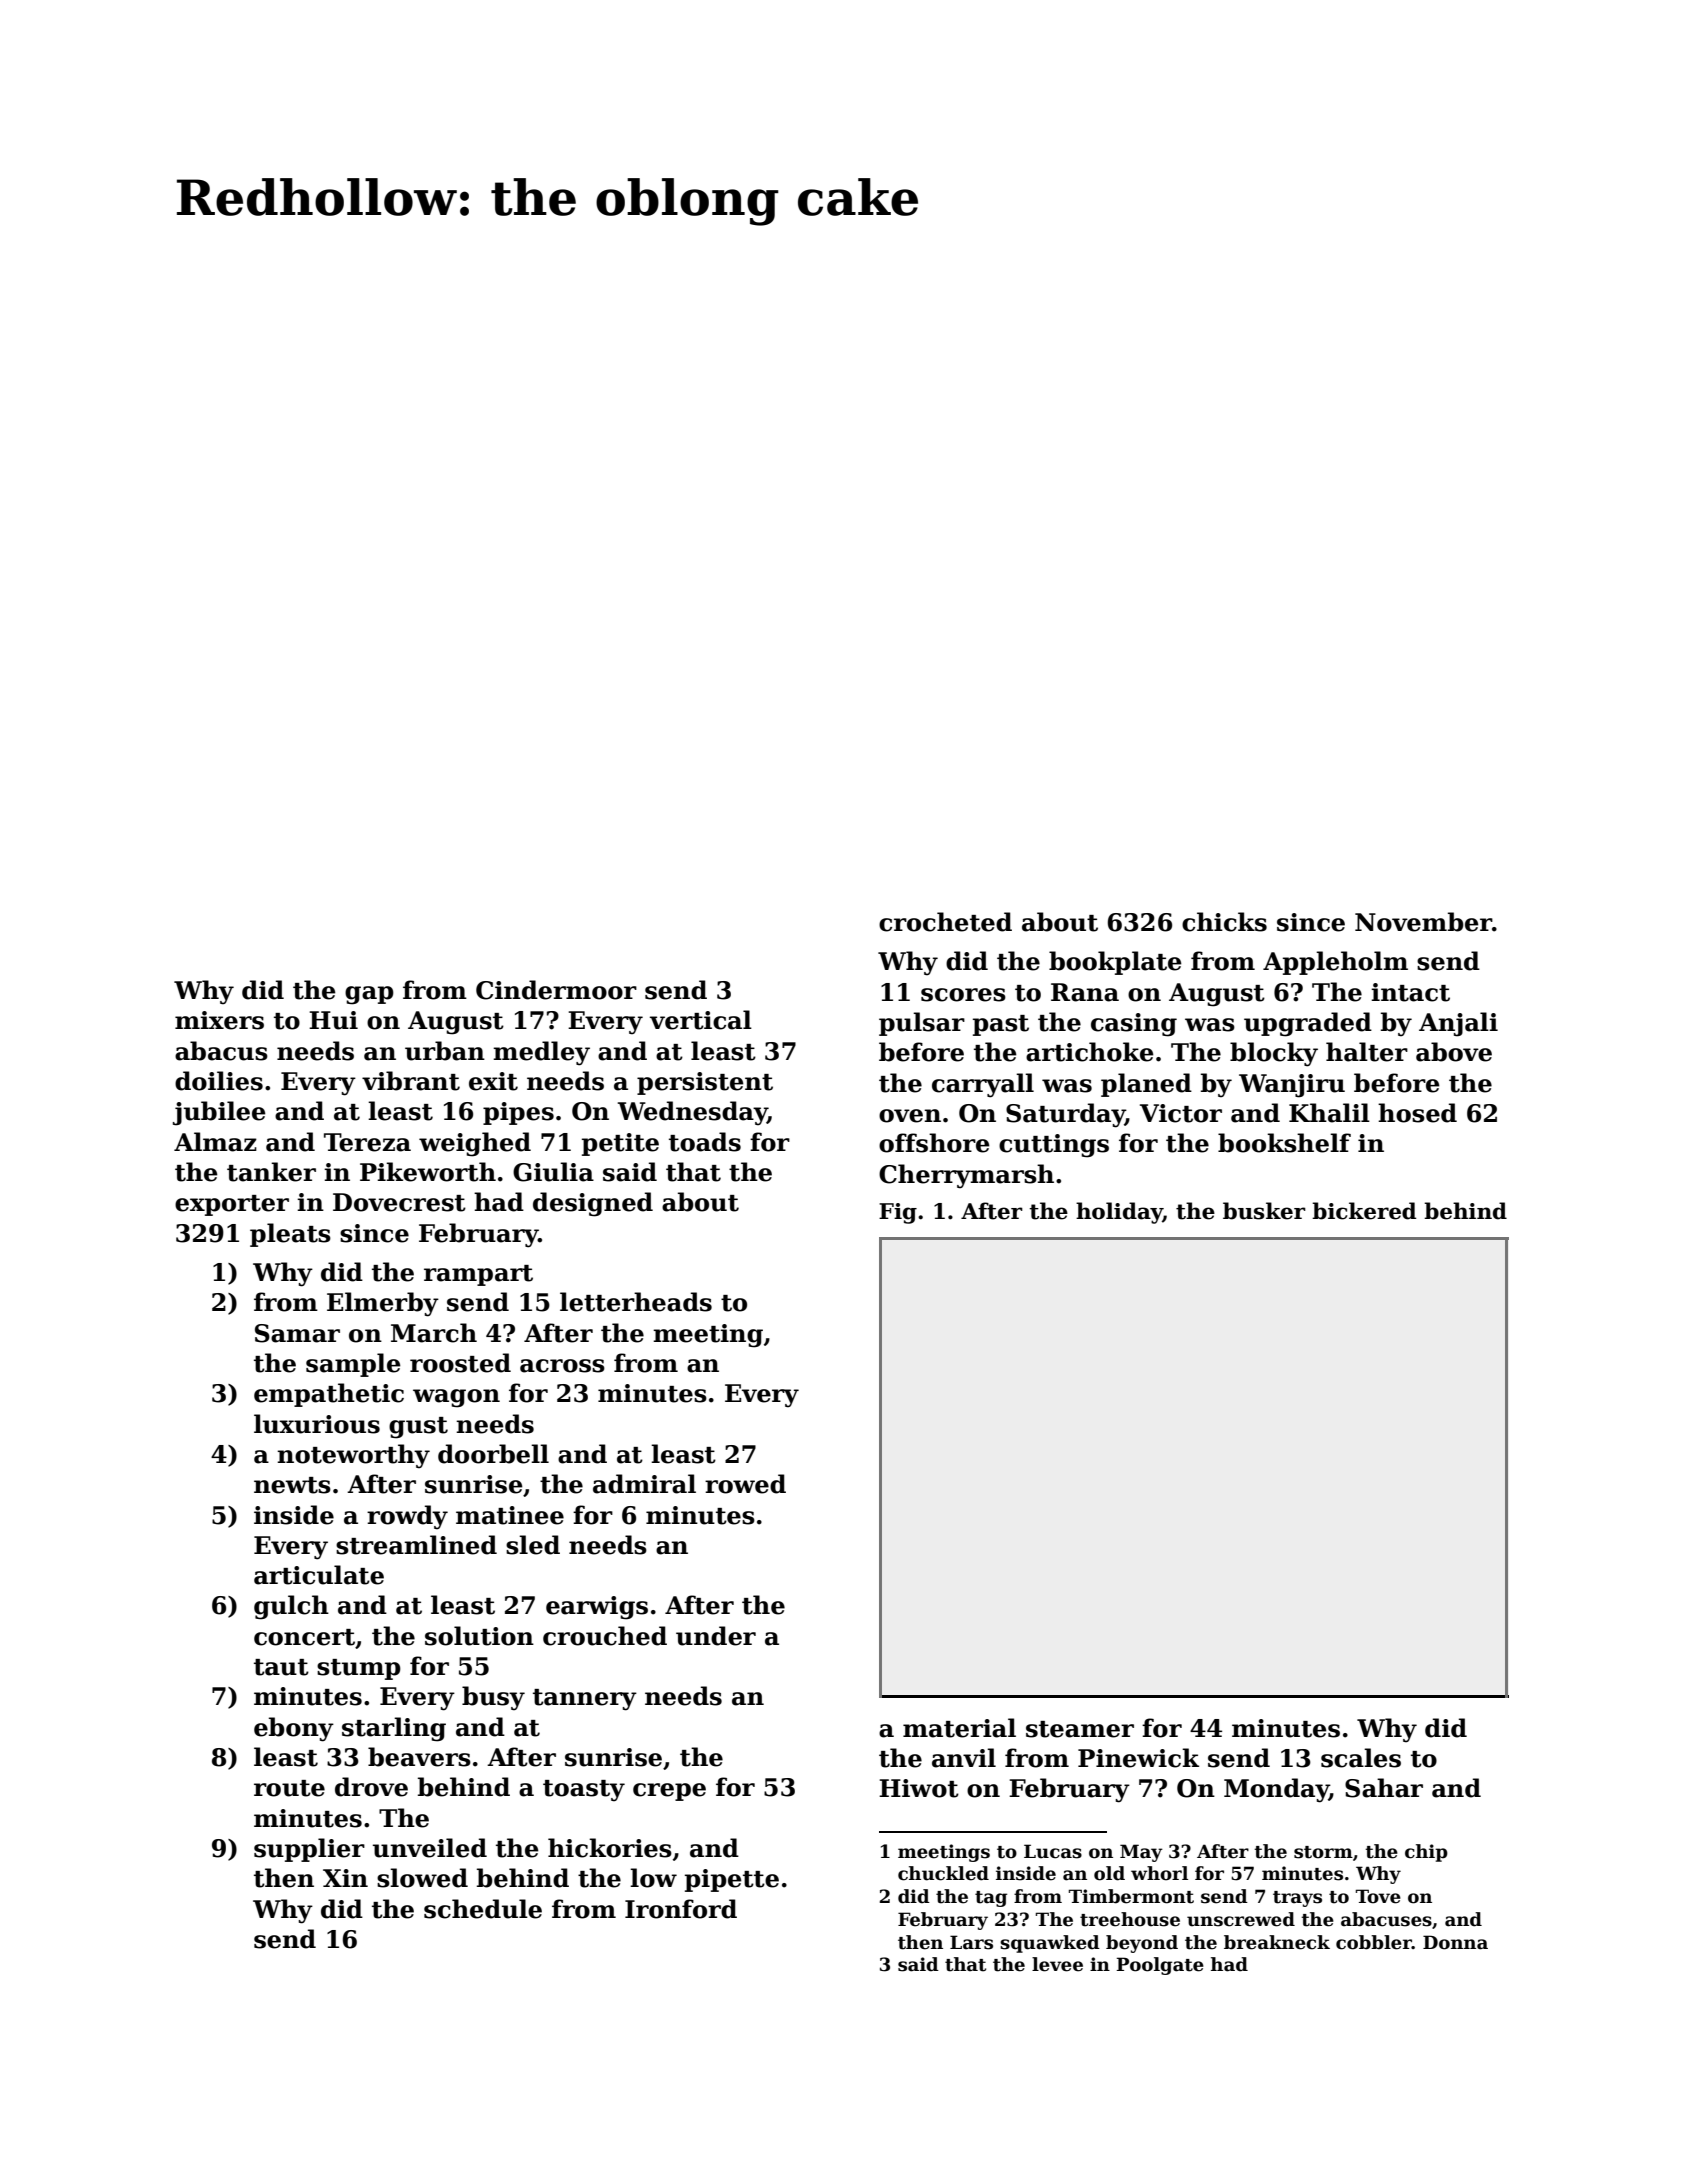 The width and height of the screenshot is (1683, 2178). Describe the element at coordinates (294, 1729) in the screenshot. I see `ebony` at that location.
